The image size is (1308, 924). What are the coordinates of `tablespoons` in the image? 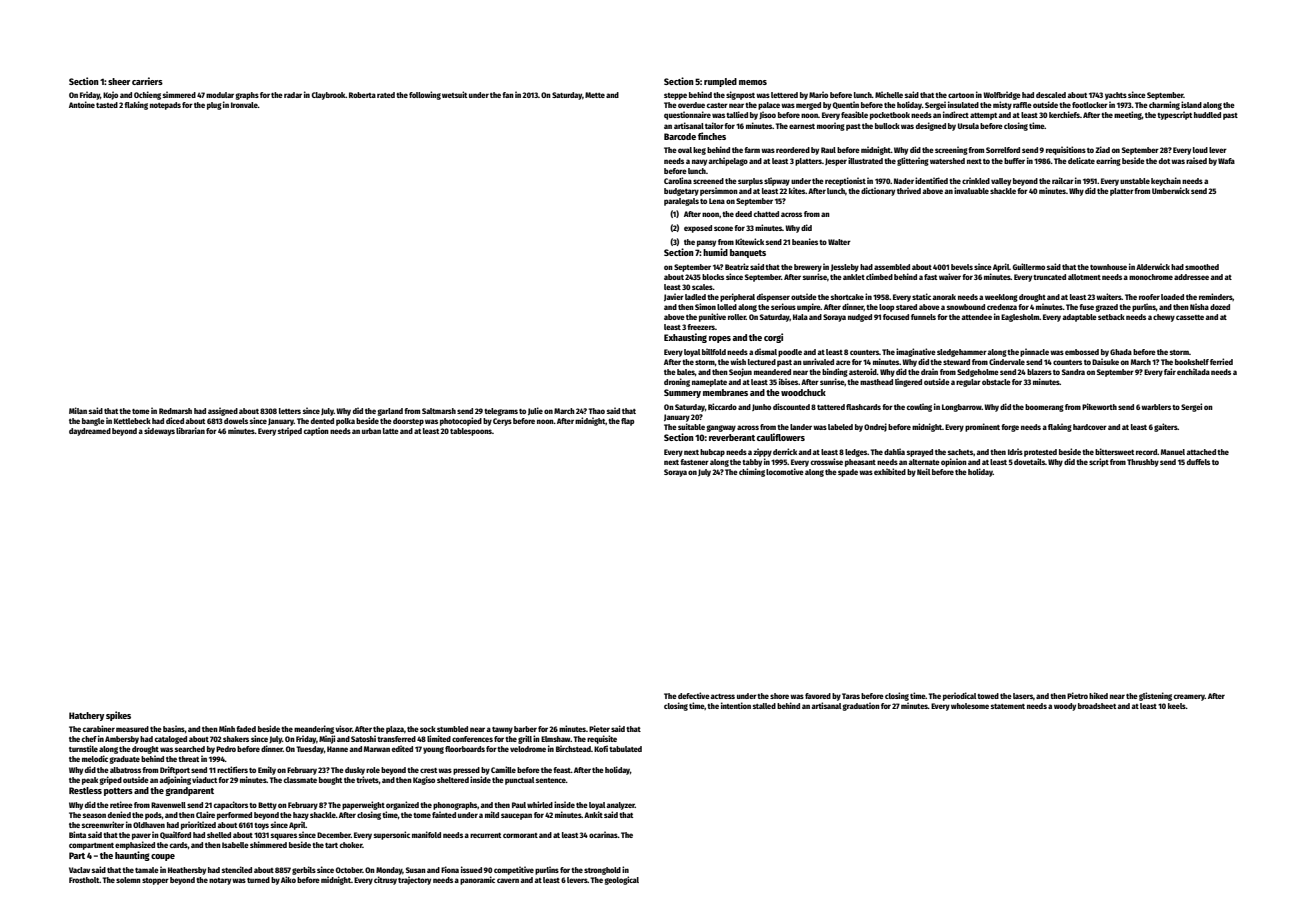 It's located at (471, 432).
